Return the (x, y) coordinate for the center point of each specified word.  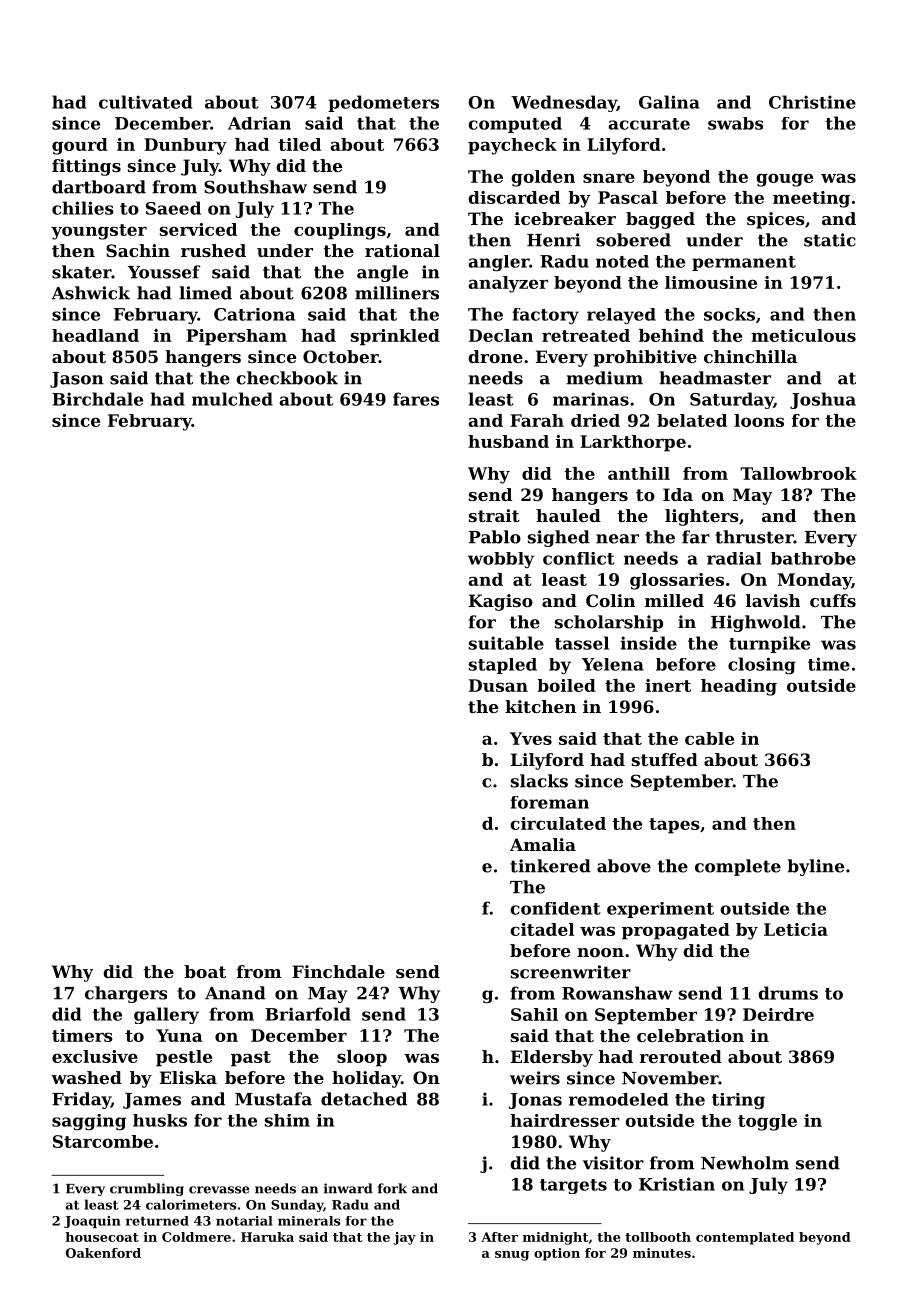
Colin (610, 600)
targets (573, 1186)
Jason (77, 380)
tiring (738, 1101)
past (251, 1059)
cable (709, 738)
